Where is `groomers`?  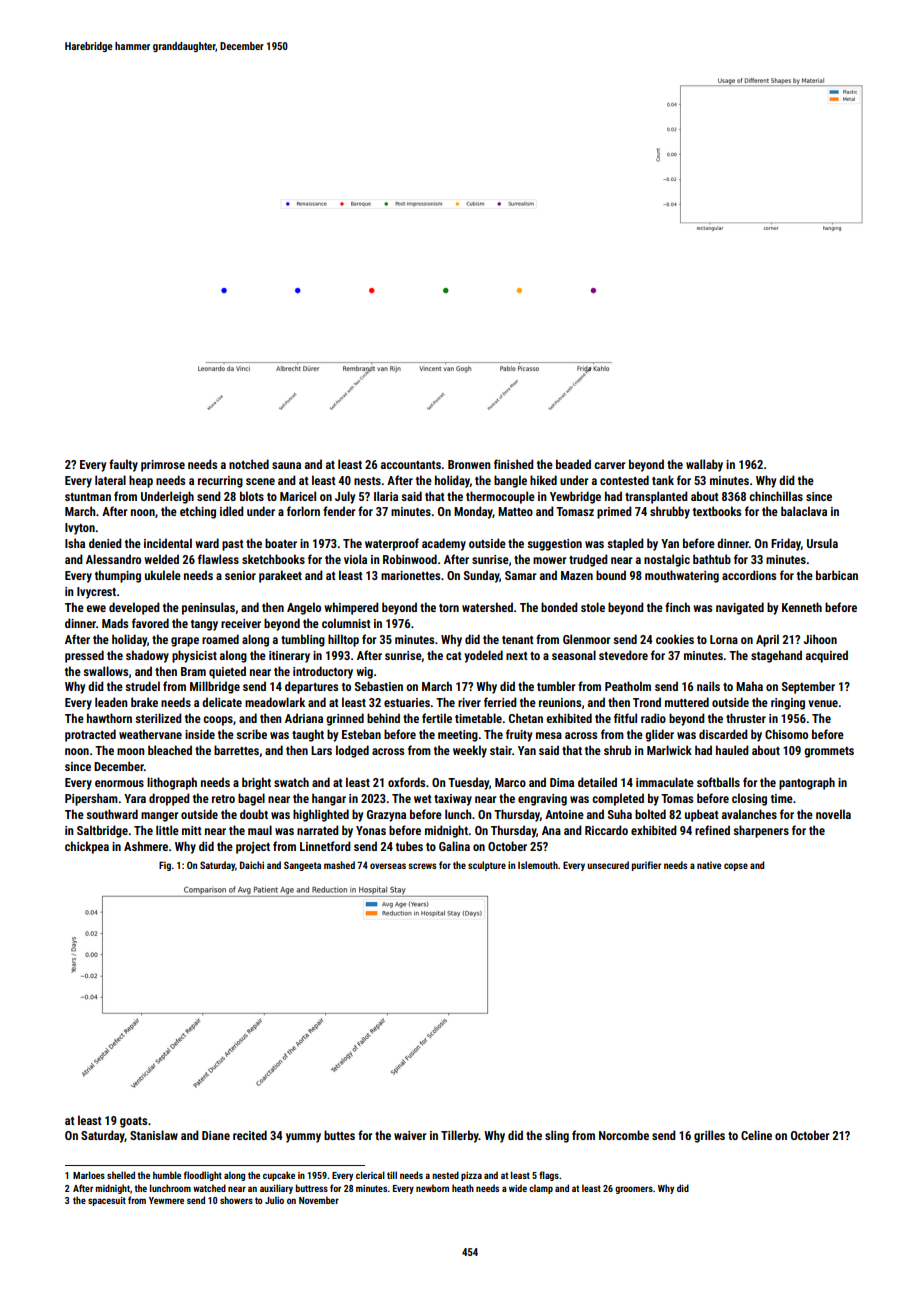
groomers is located at coordinates (634, 1190).
